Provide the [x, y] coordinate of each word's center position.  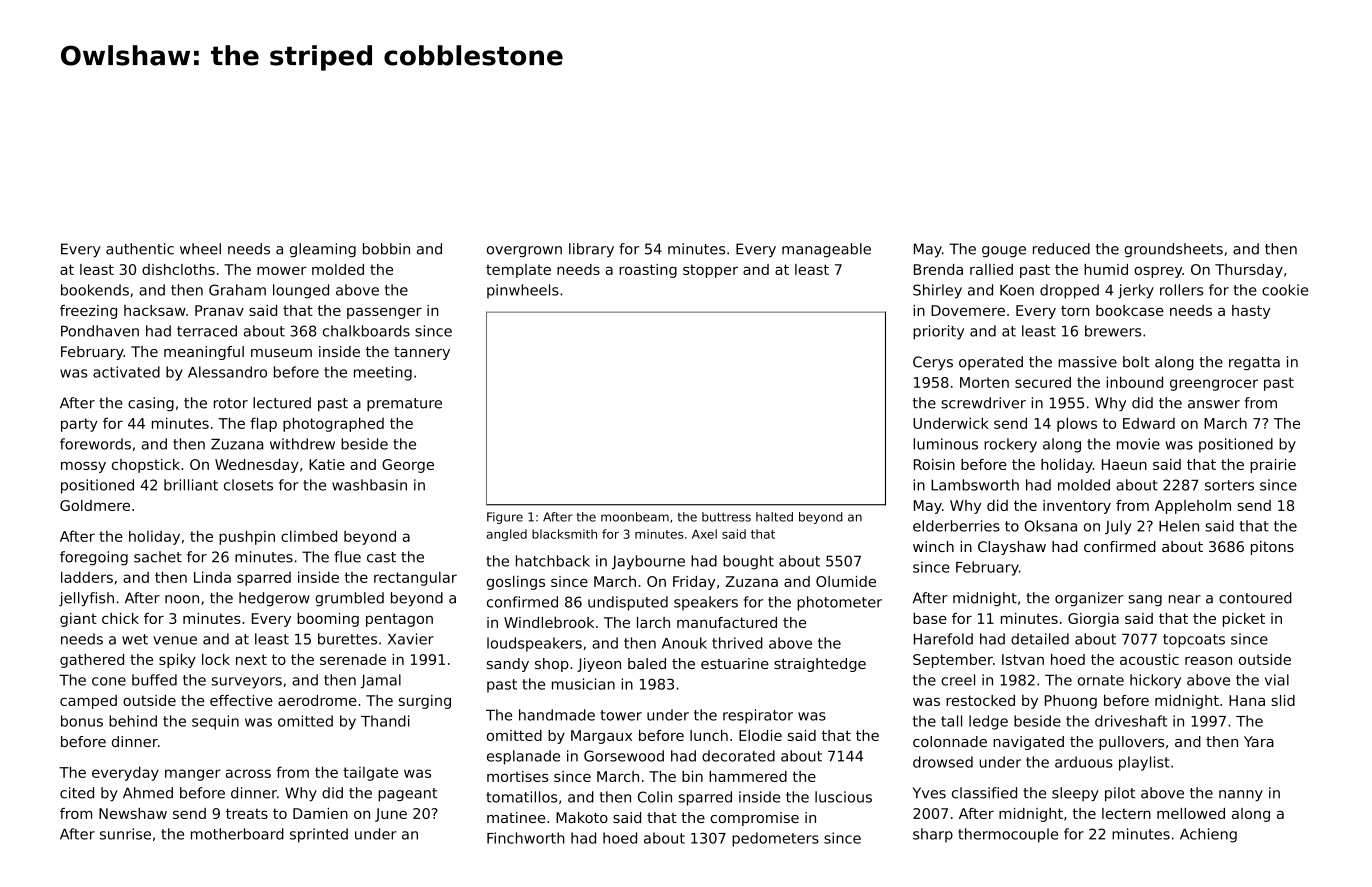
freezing [88, 312]
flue [347, 557]
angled [507, 535]
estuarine [735, 663]
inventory [1077, 507]
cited [77, 793]
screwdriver [983, 403]
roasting [648, 271]
